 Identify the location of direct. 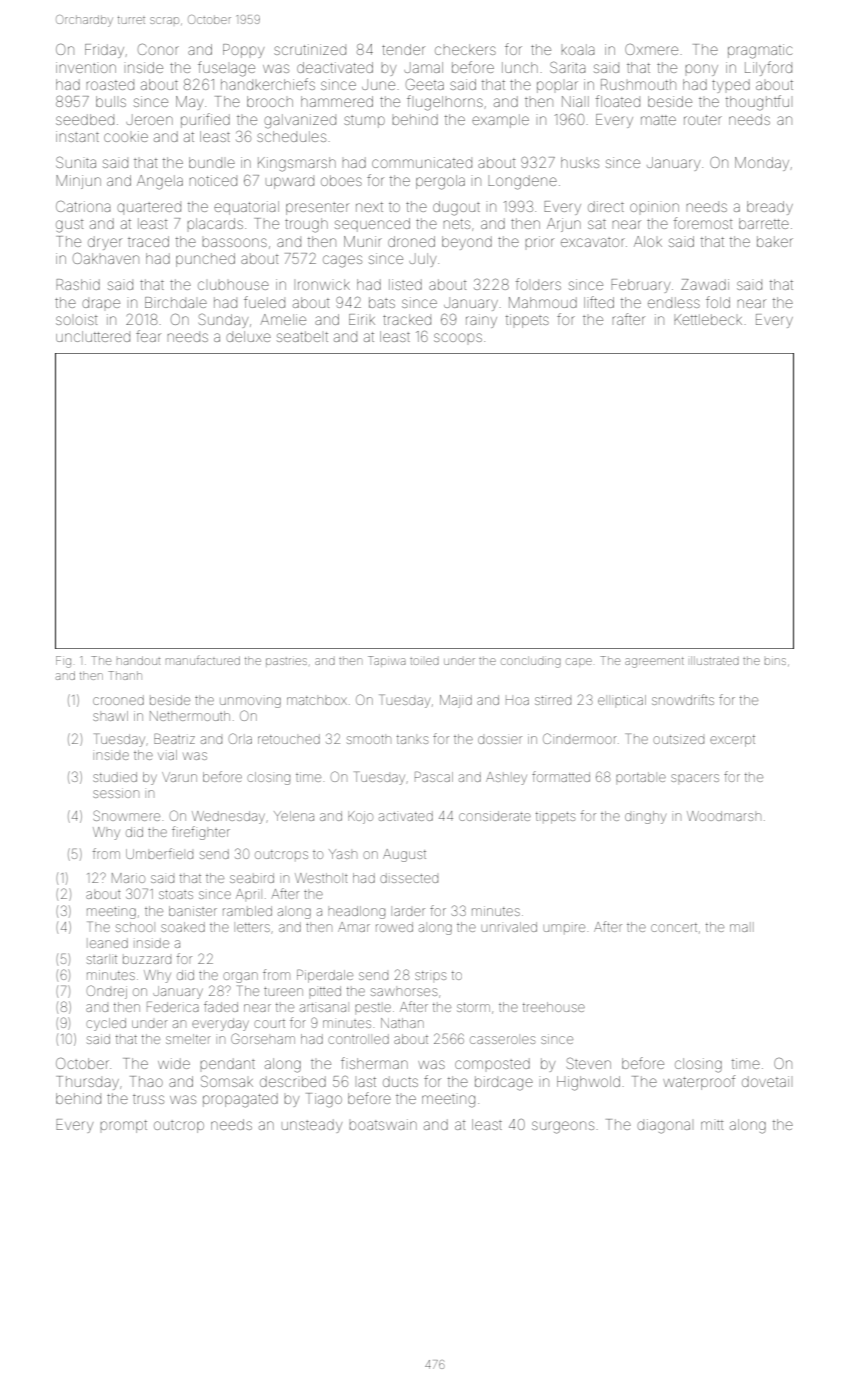
(606, 206).
